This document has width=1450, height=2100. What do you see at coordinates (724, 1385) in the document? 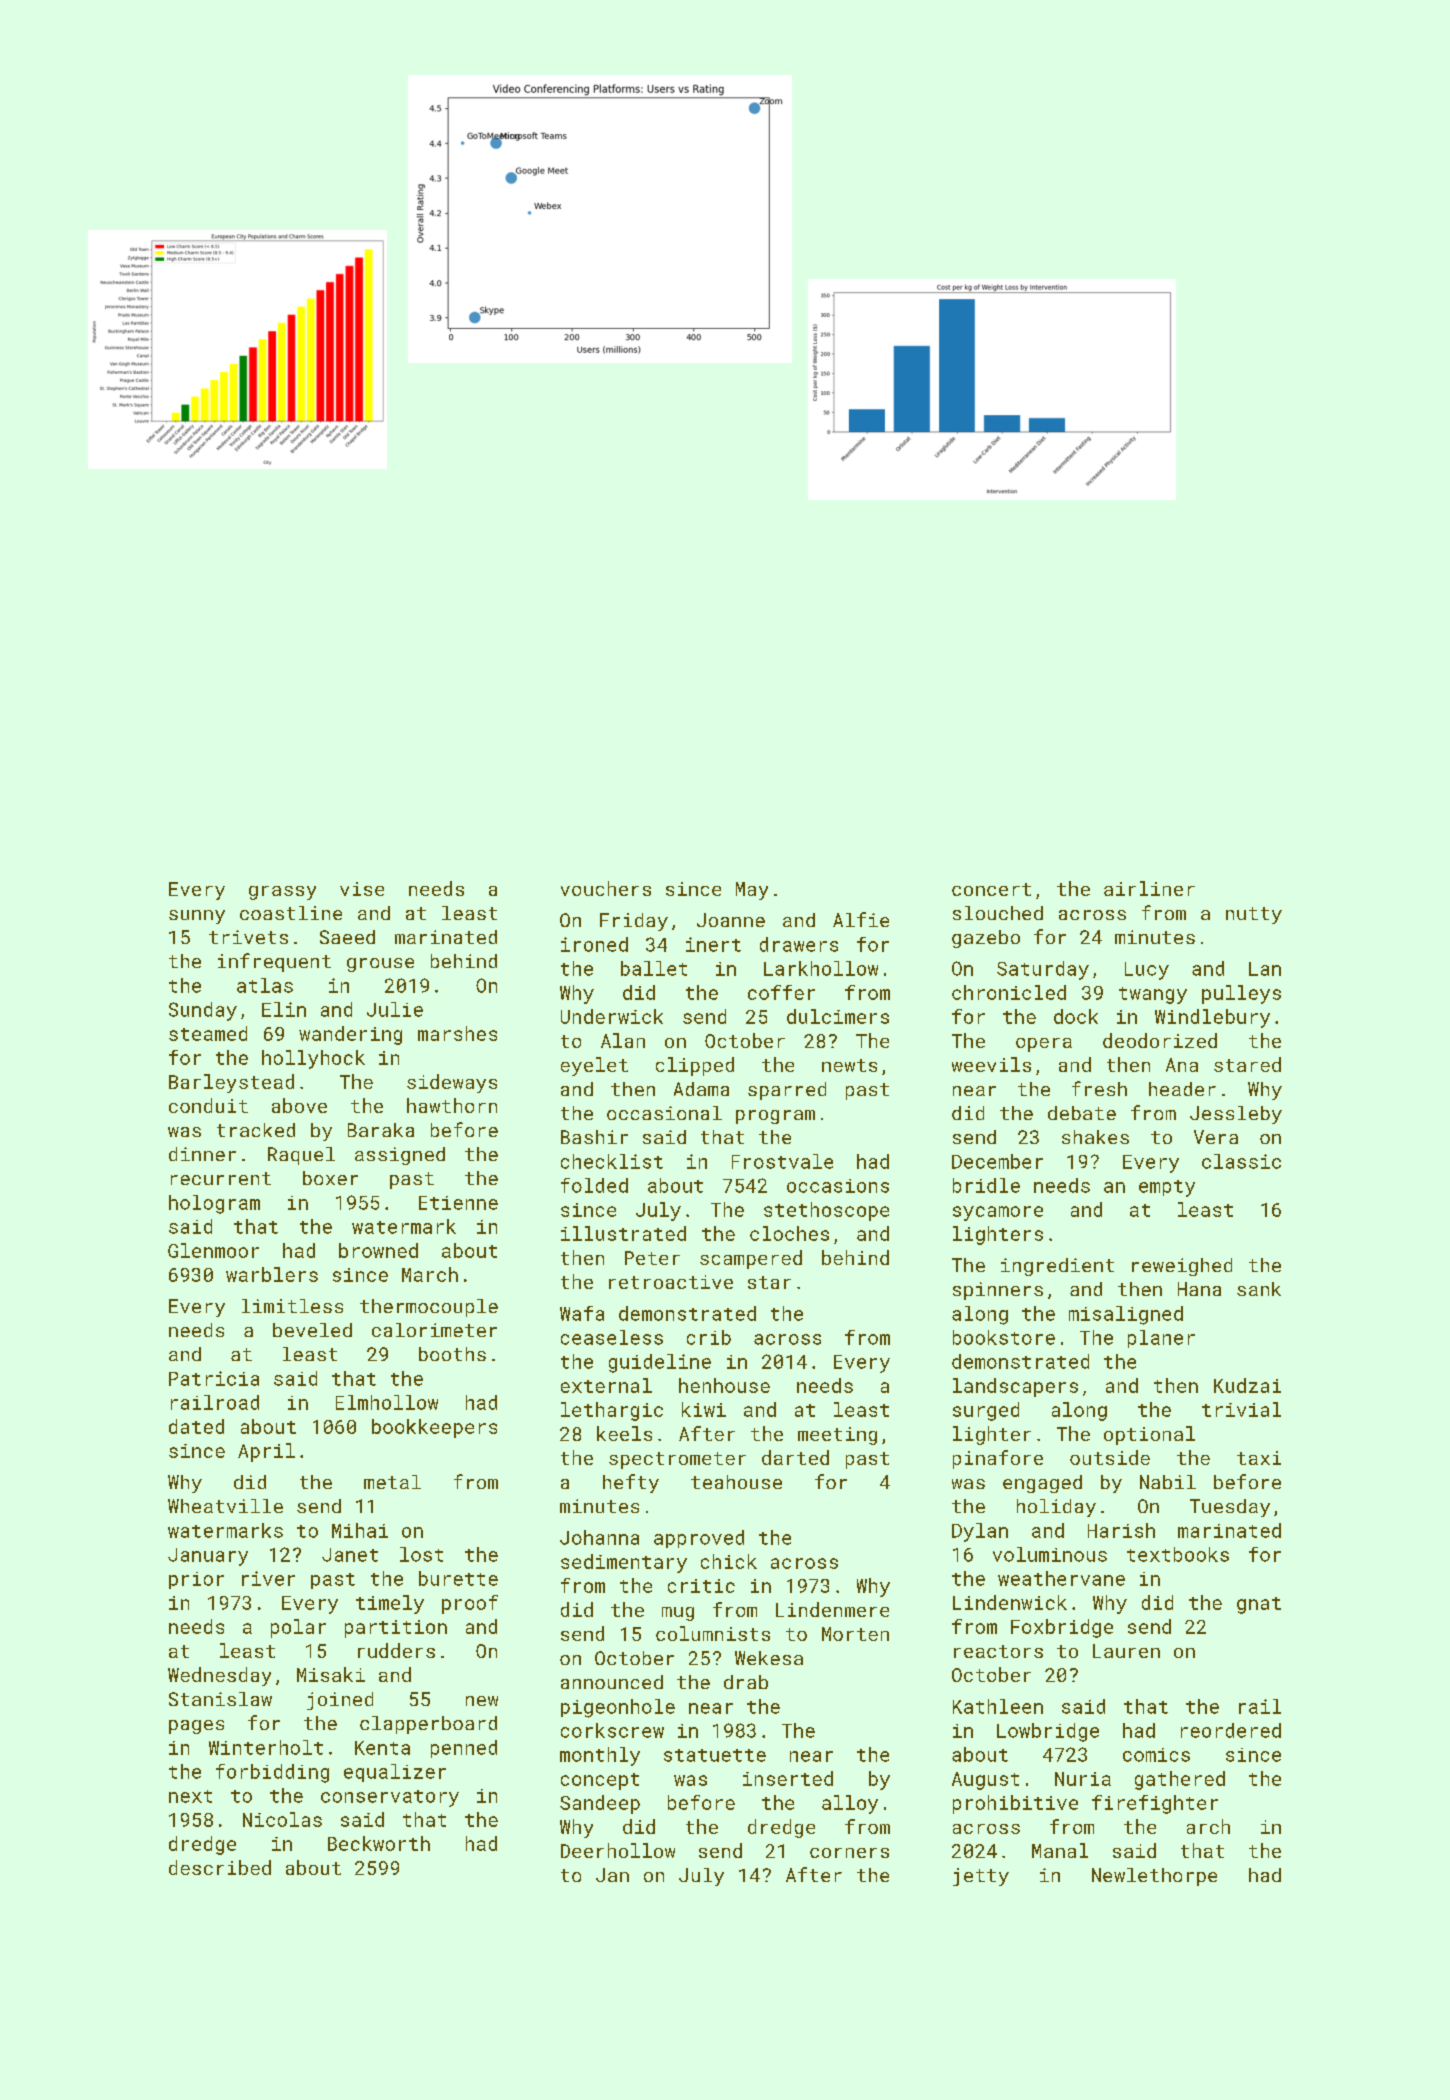
I see `henhouse` at bounding box center [724, 1385].
